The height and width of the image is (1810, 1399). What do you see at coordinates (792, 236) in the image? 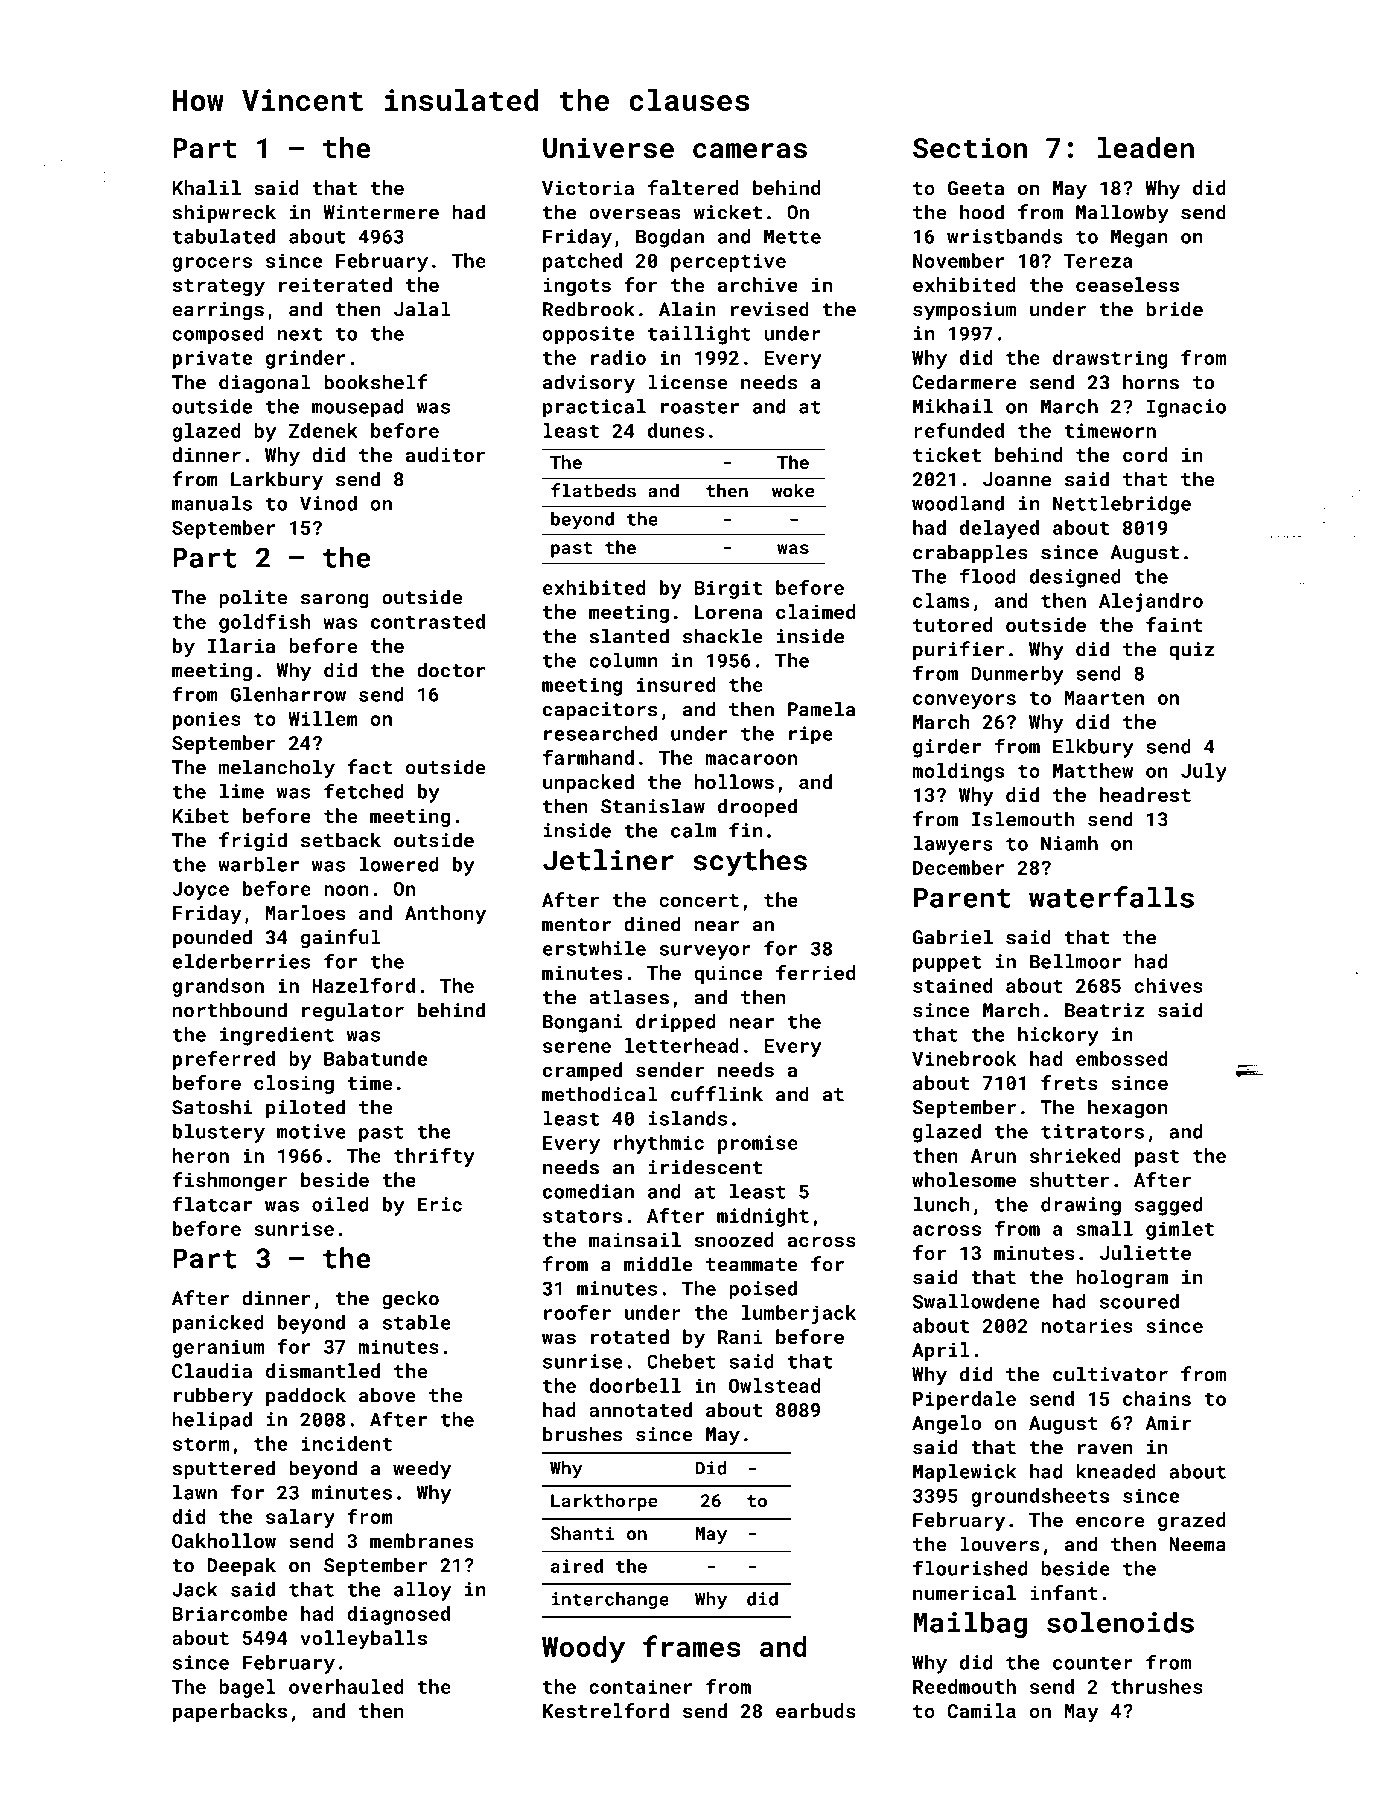
I see `Mette` at bounding box center [792, 236].
